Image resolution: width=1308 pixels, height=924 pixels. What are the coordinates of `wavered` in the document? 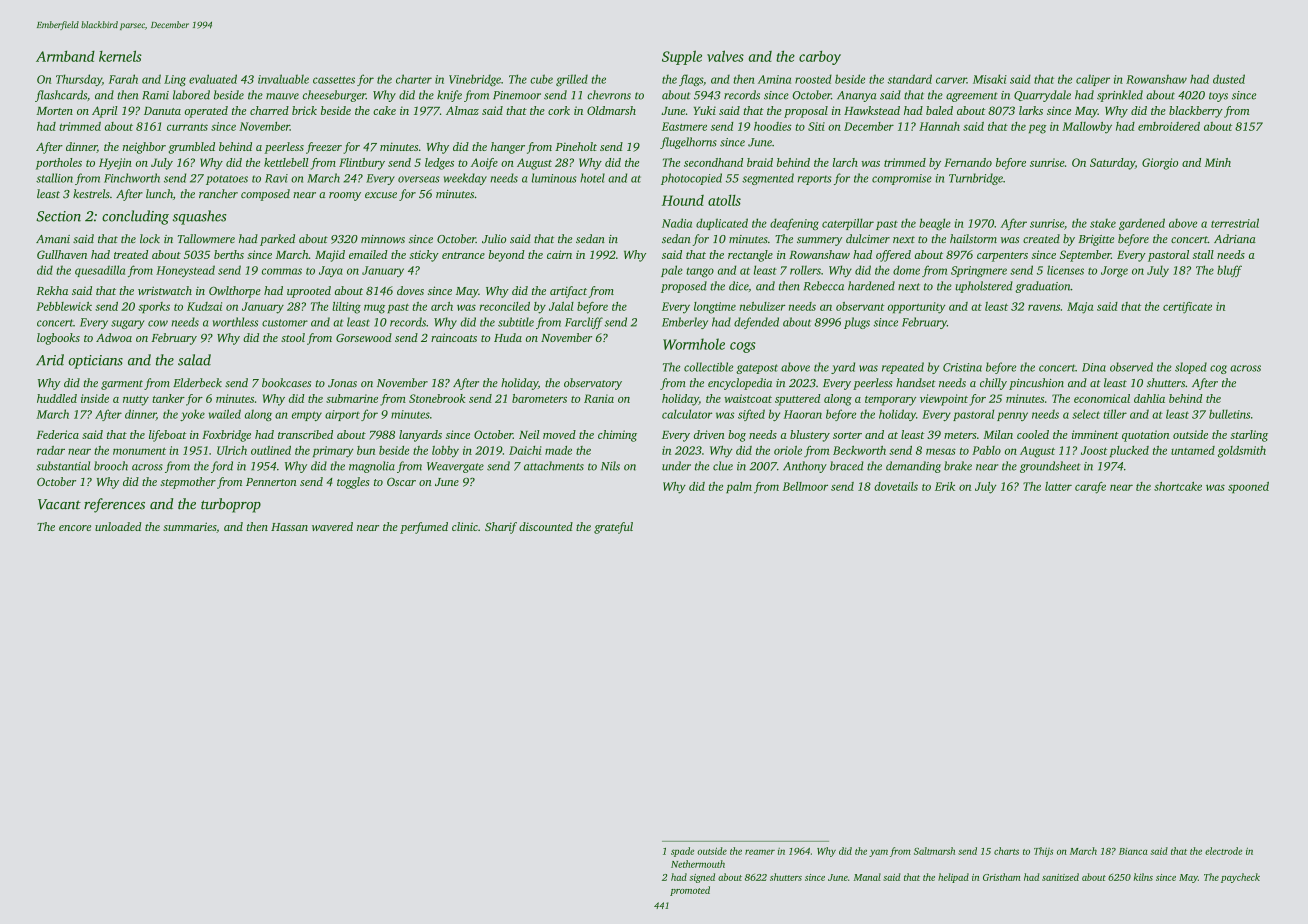 It's located at (332, 526).
